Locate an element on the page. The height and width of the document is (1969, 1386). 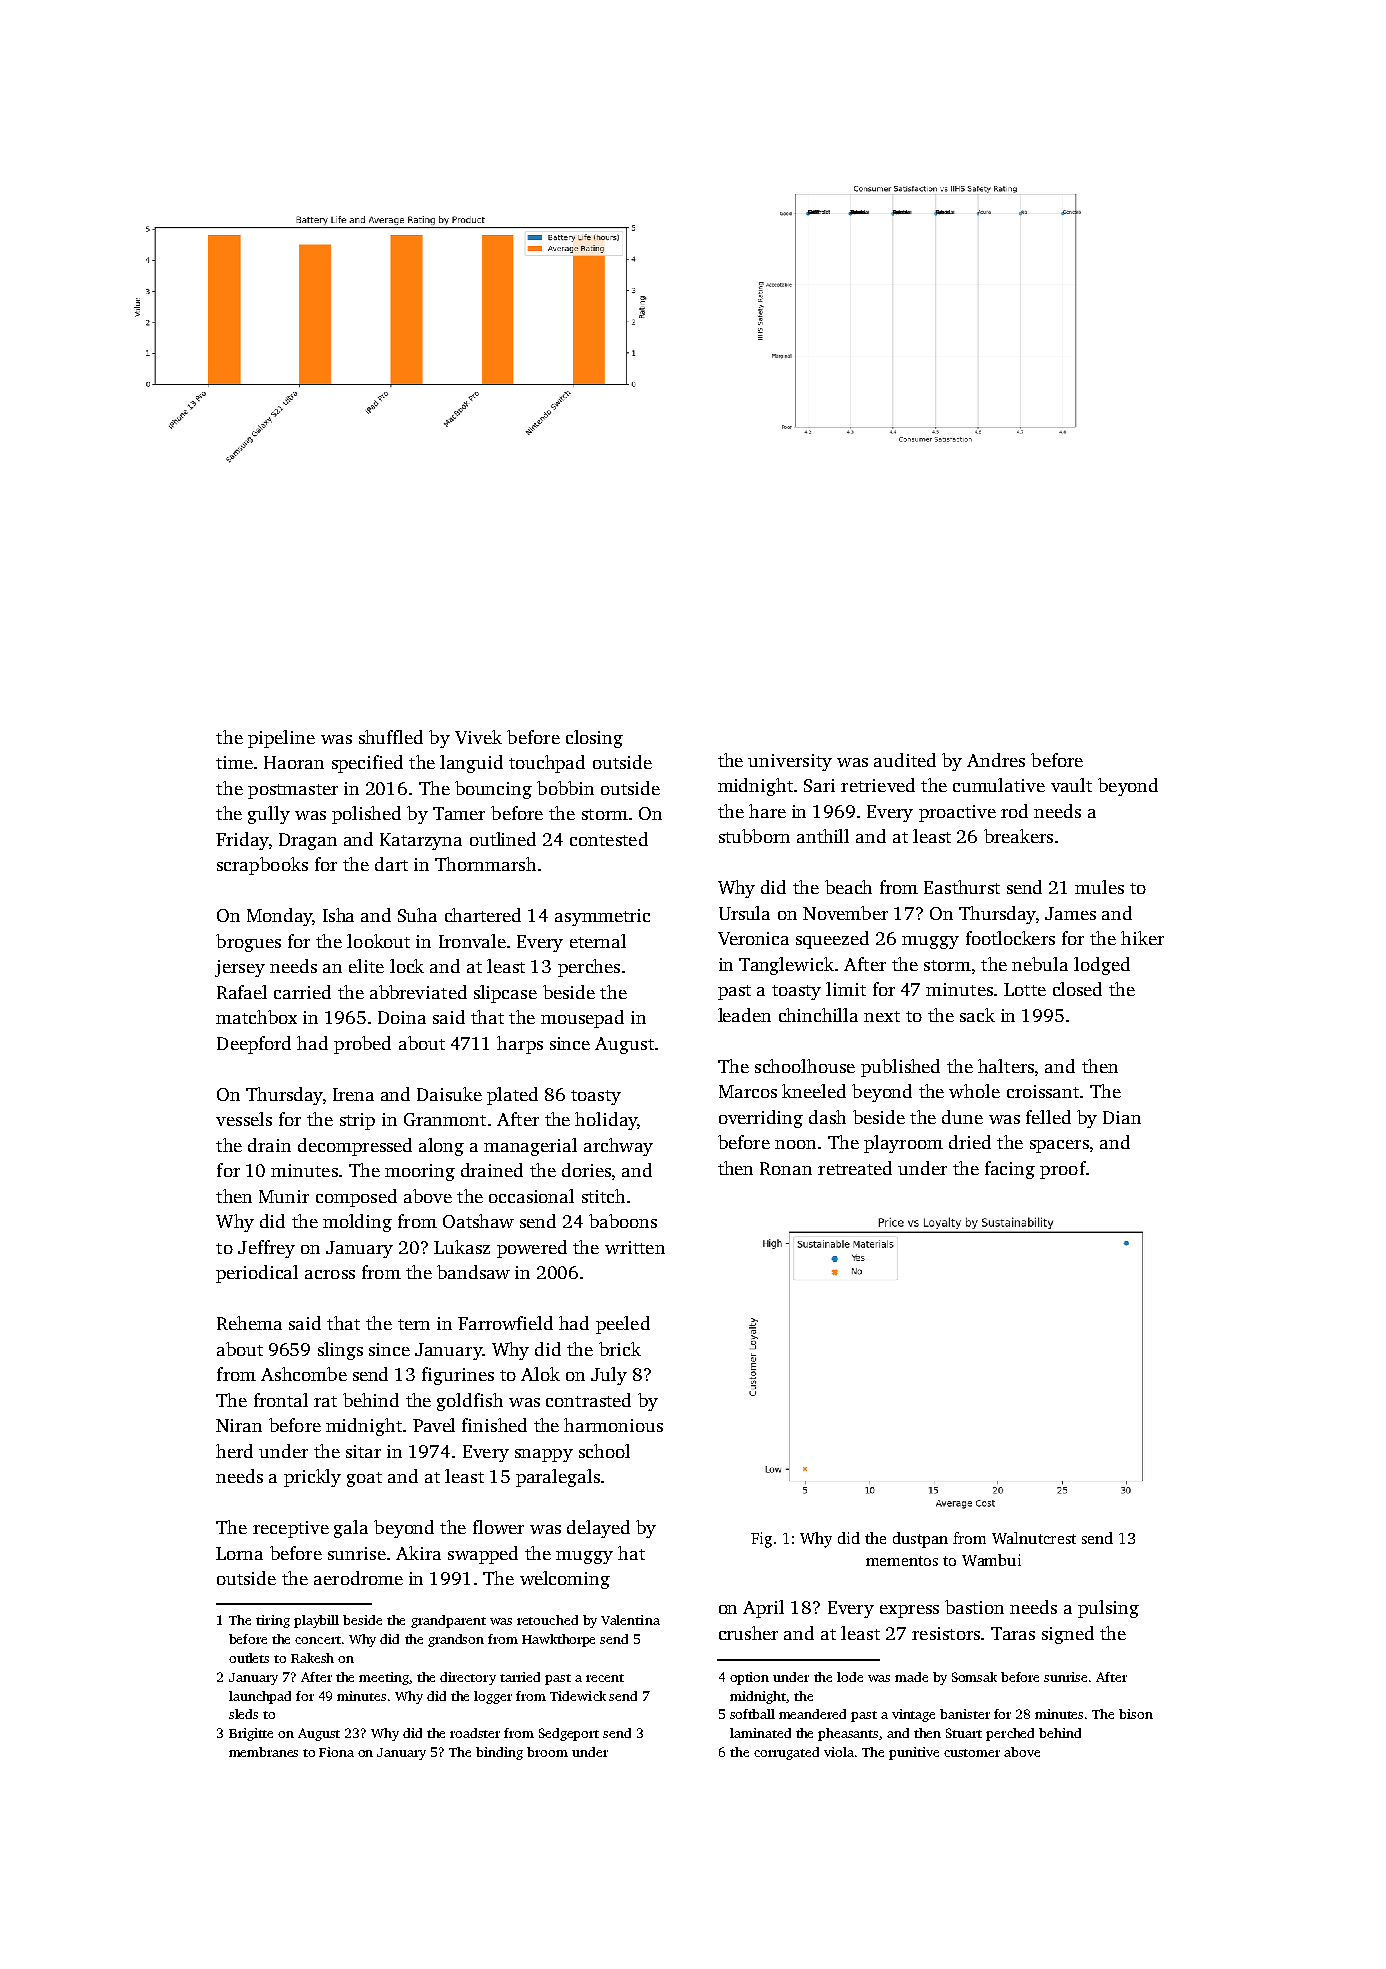
vault is located at coordinates (1071, 785).
